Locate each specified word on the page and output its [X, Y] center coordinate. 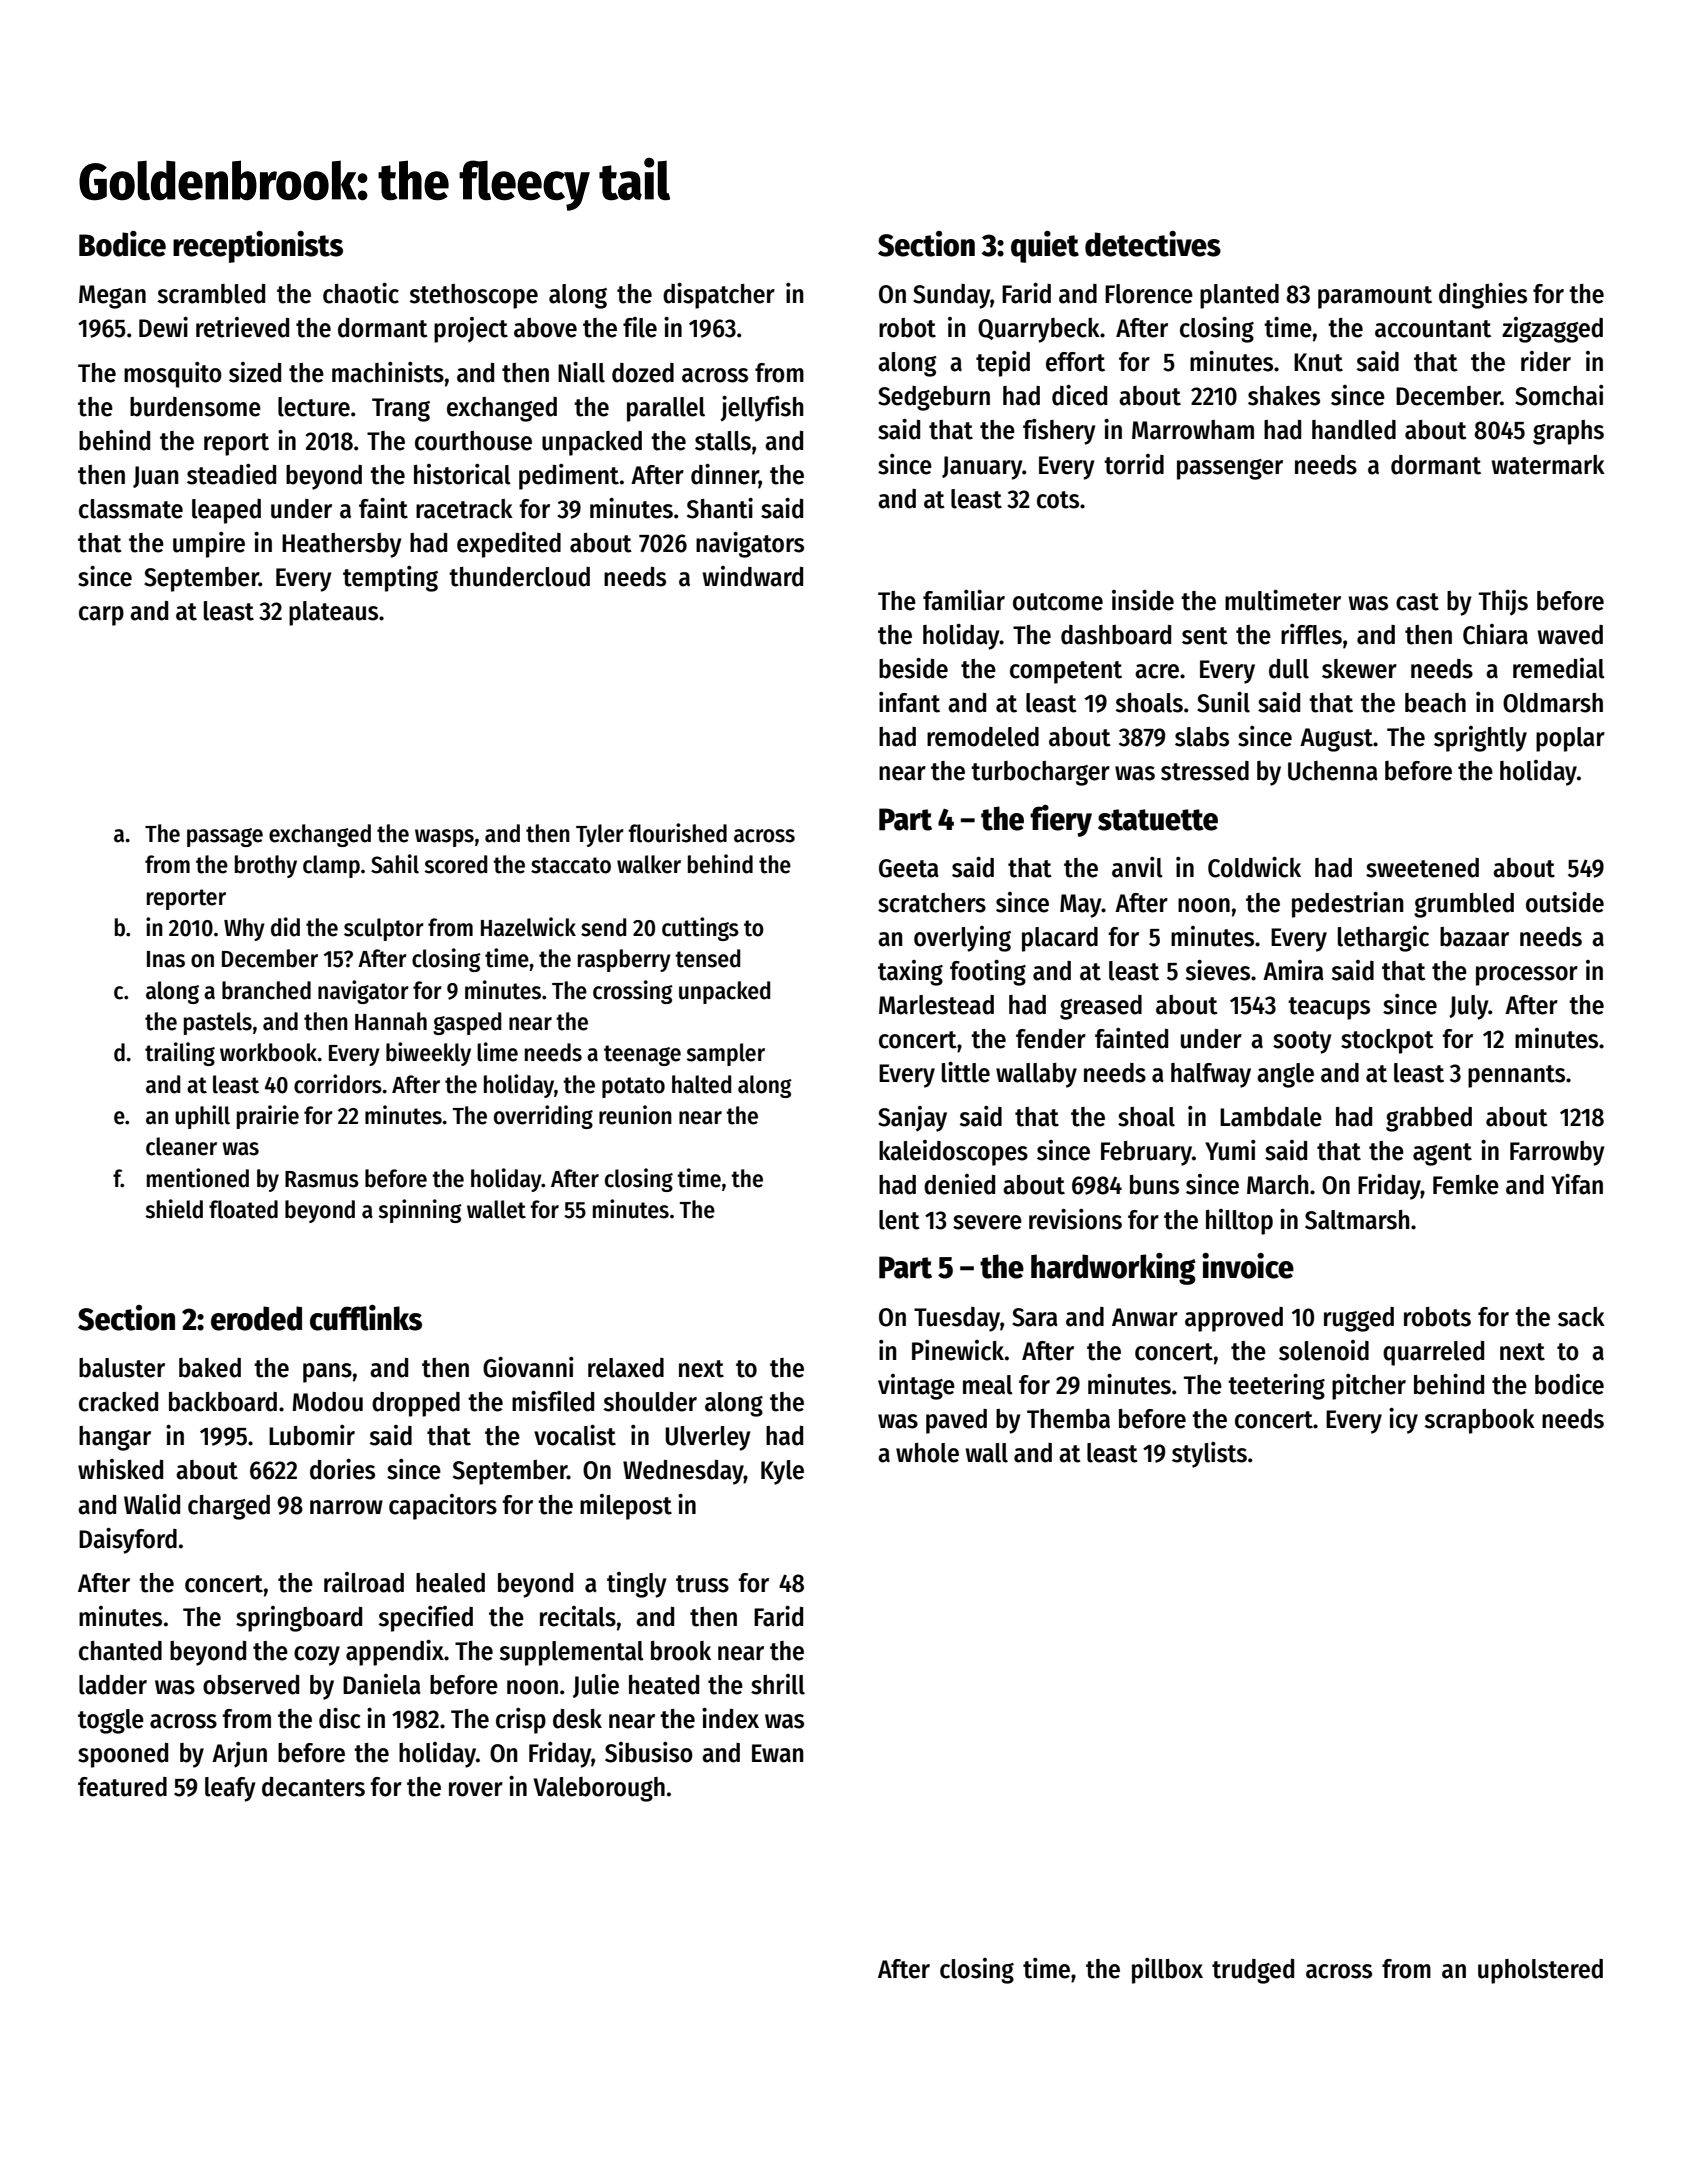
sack [1581, 1317]
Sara [1035, 1317]
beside [913, 668]
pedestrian [1347, 905]
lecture [314, 407]
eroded [256, 1318]
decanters [313, 1787]
